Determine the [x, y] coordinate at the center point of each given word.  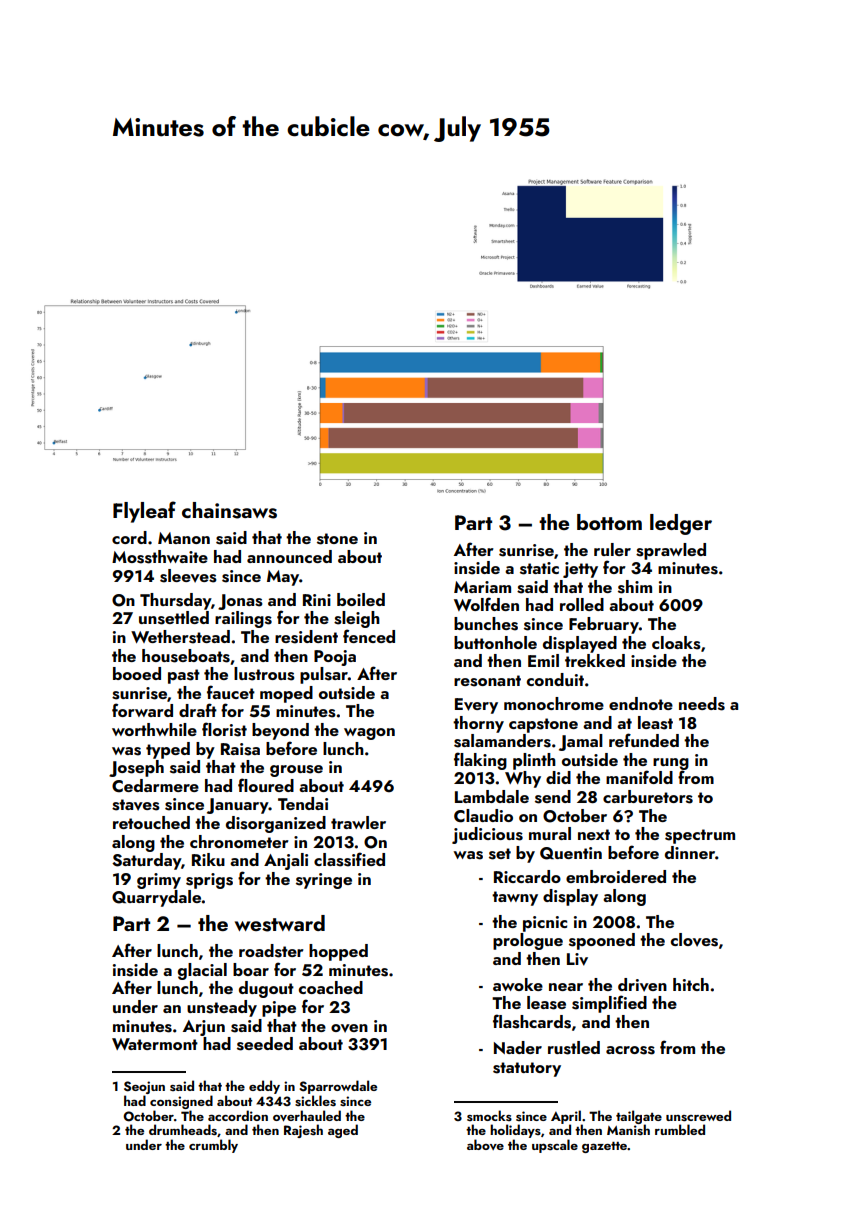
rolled [582, 604]
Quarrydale [157, 898]
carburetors [648, 797]
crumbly [213, 1146]
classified [349, 859]
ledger [681, 524]
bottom [609, 522]
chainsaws [229, 510]
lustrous [264, 674]
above [485, 1144]
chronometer [239, 841]
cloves [694, 940]
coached [331, 987]
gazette [604, 1147]
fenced [369, 636]
